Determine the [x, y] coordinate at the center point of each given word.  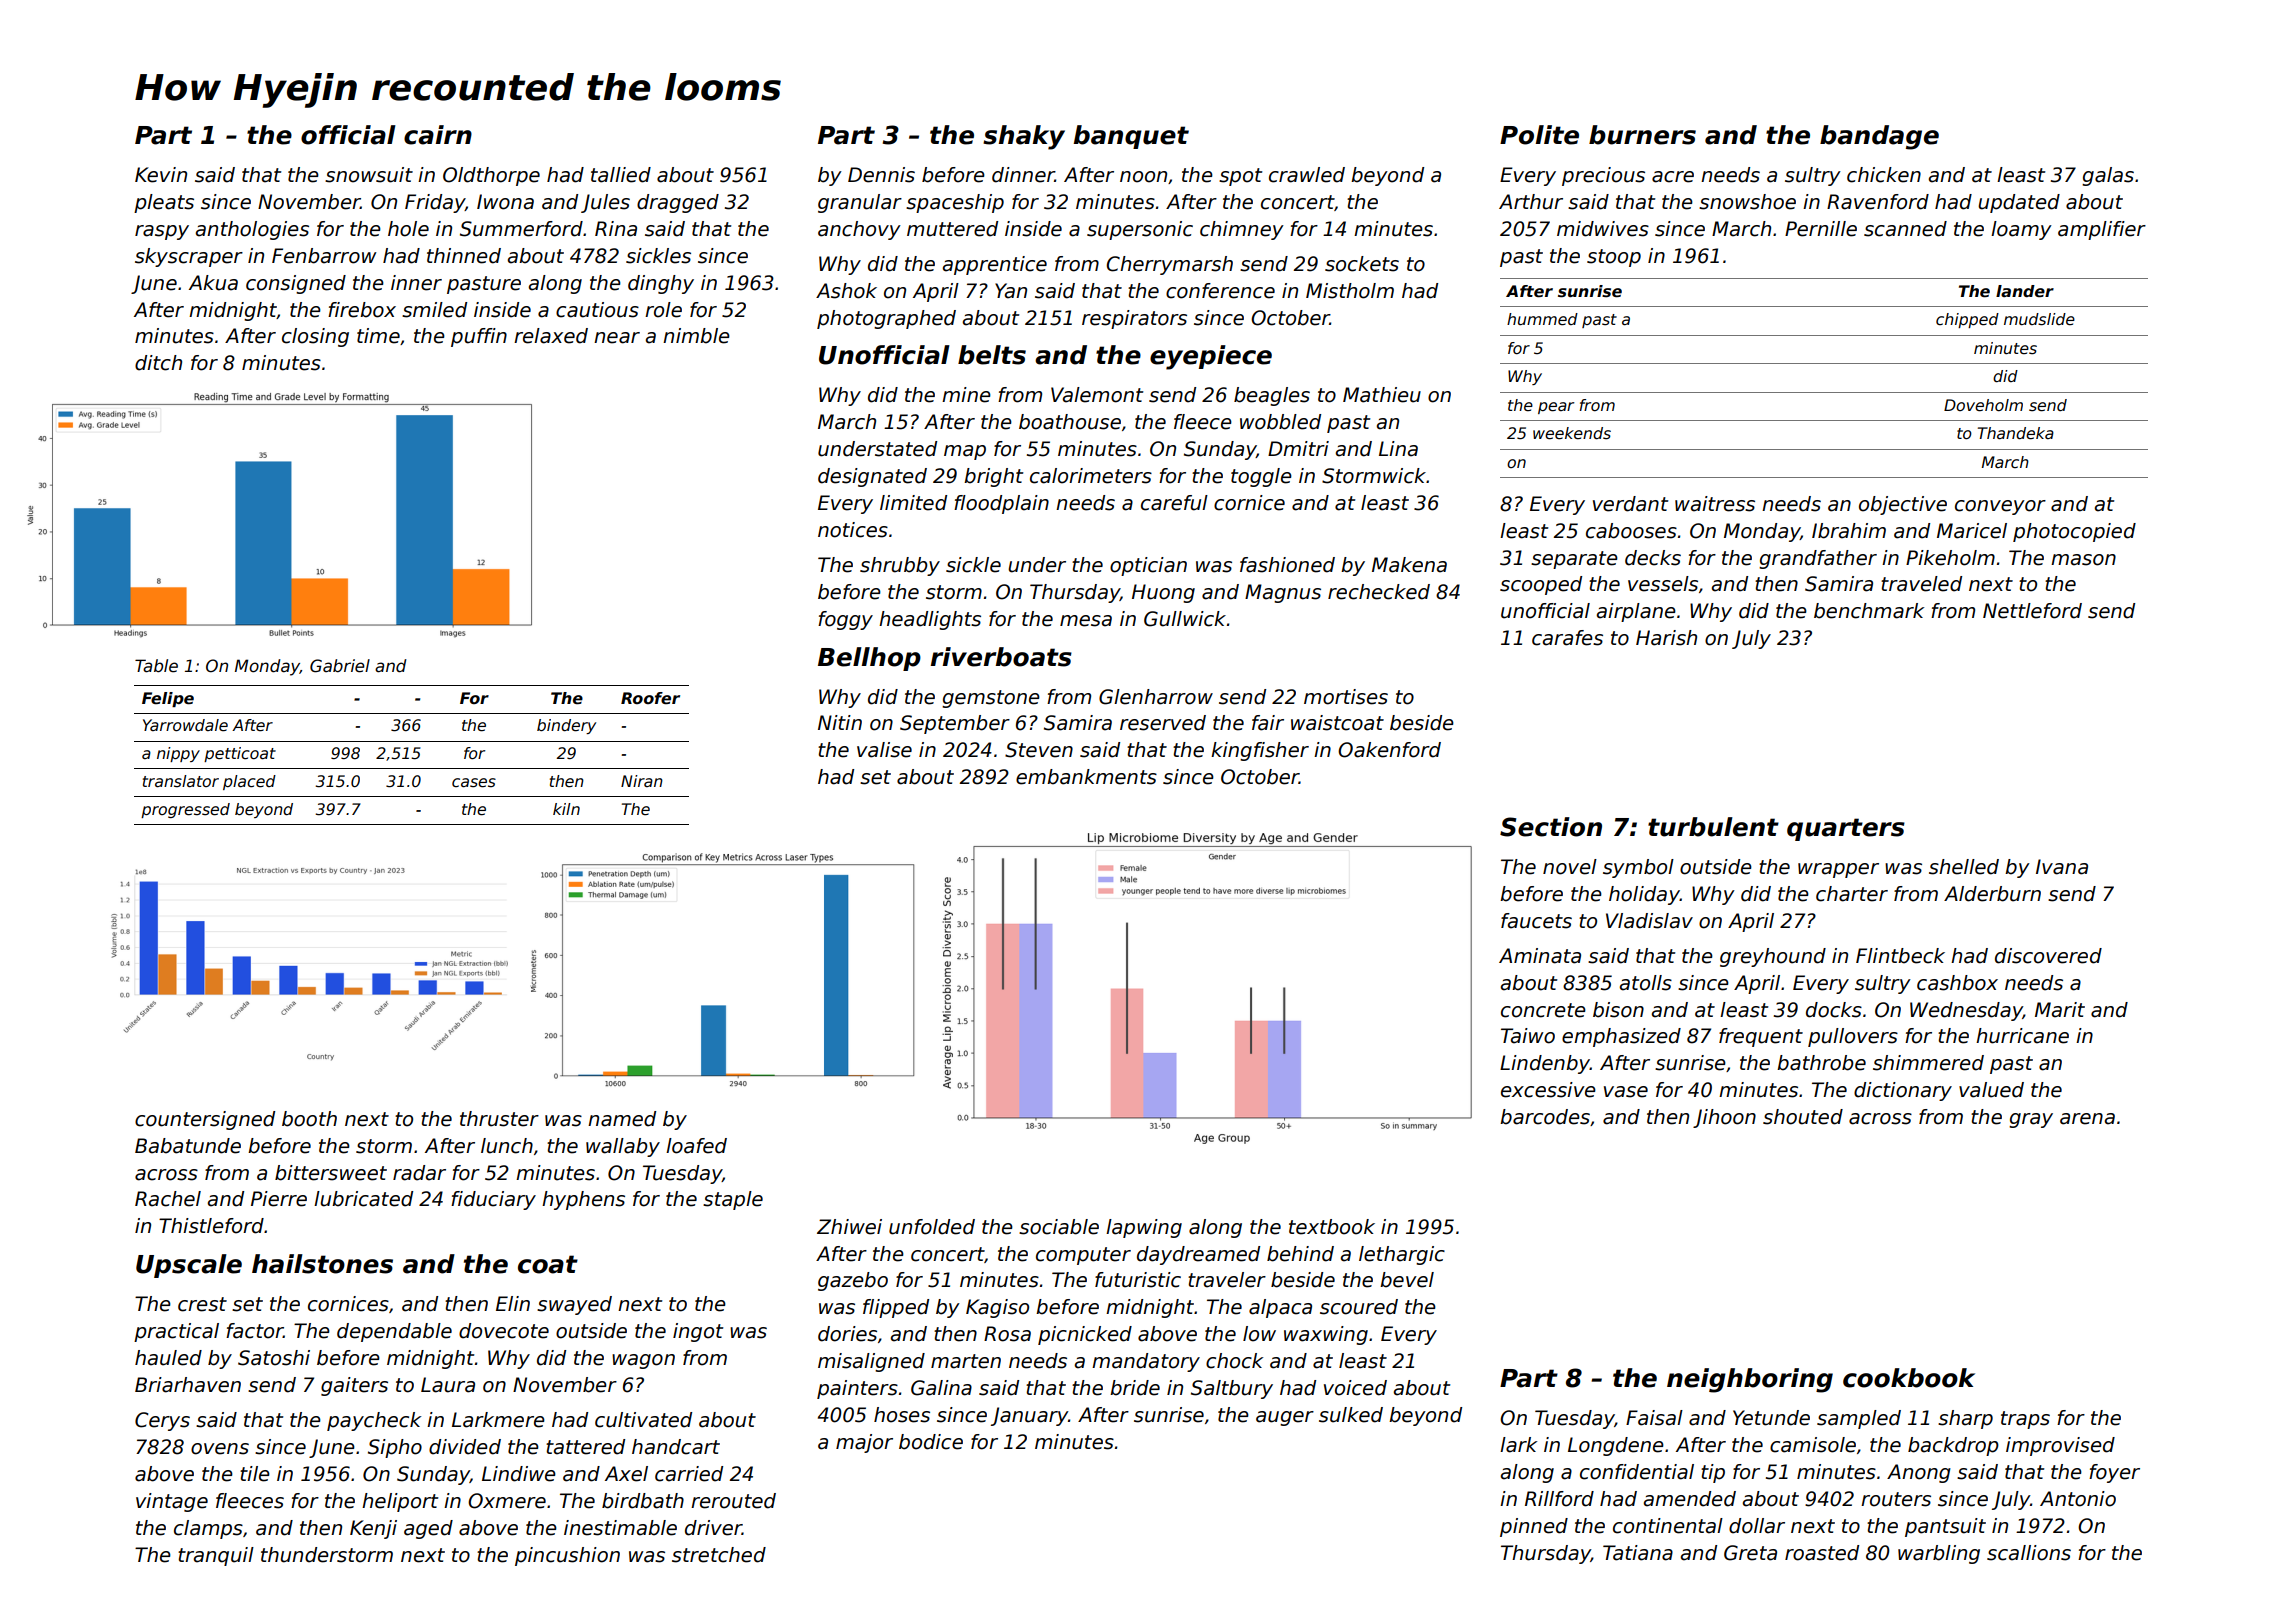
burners [1642, 135]
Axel [626, 1474]
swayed [574, 1305]
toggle [1261, 477]
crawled [1307, 175]
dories [847, 1334]
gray [2031, 1120]
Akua [213, 283]
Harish [1666, 638]
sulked [1351, 1415]
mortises [1346, 697]
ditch [158, 363]
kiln [566, 809]
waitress [1715, 504]
